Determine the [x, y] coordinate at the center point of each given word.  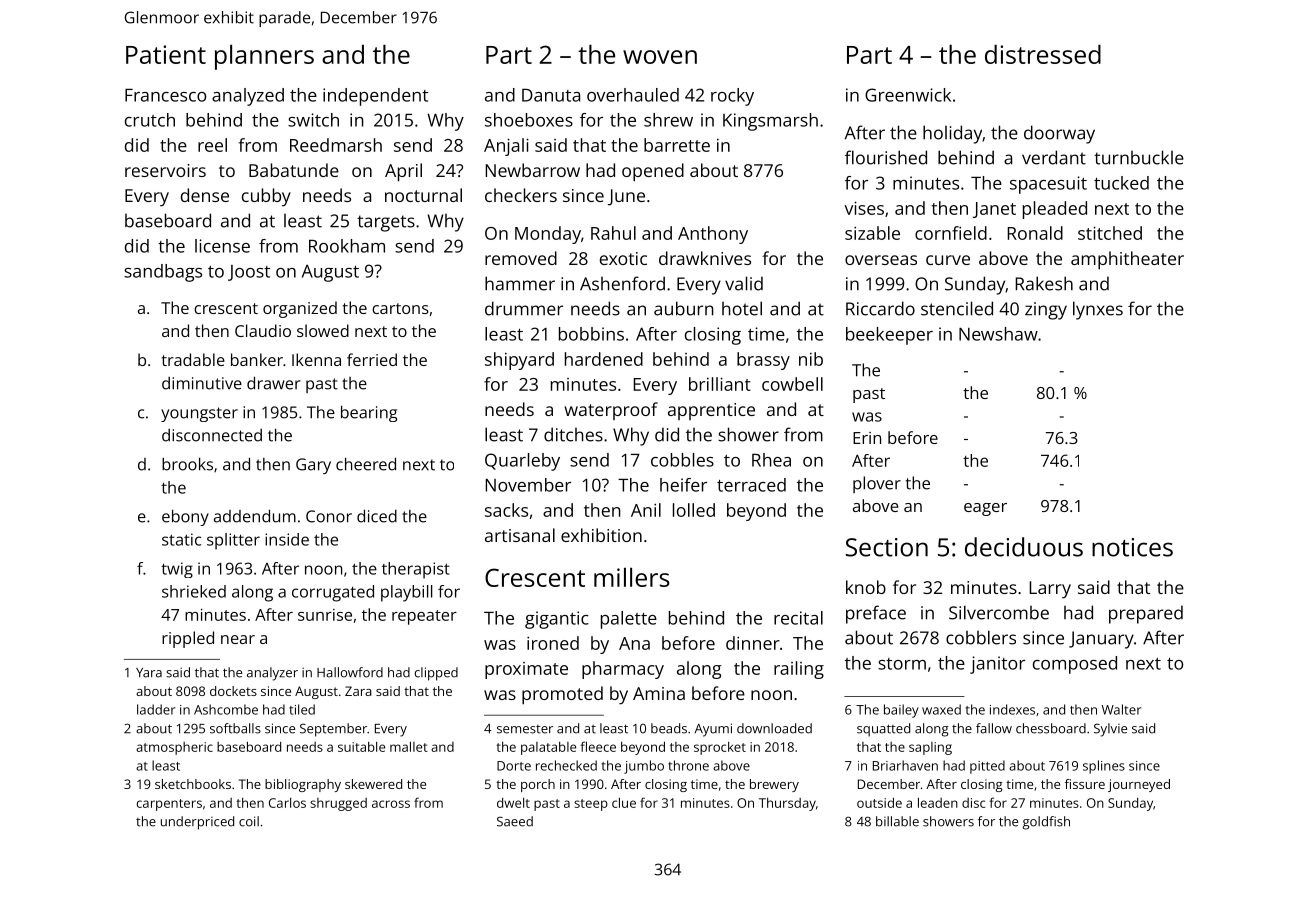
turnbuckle [1139, 157]
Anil [646, 510]
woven [660, 57]
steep [591, 805]
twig [177, 570]
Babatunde [294, 170]
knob [866, 587]
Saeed [515, 821]
